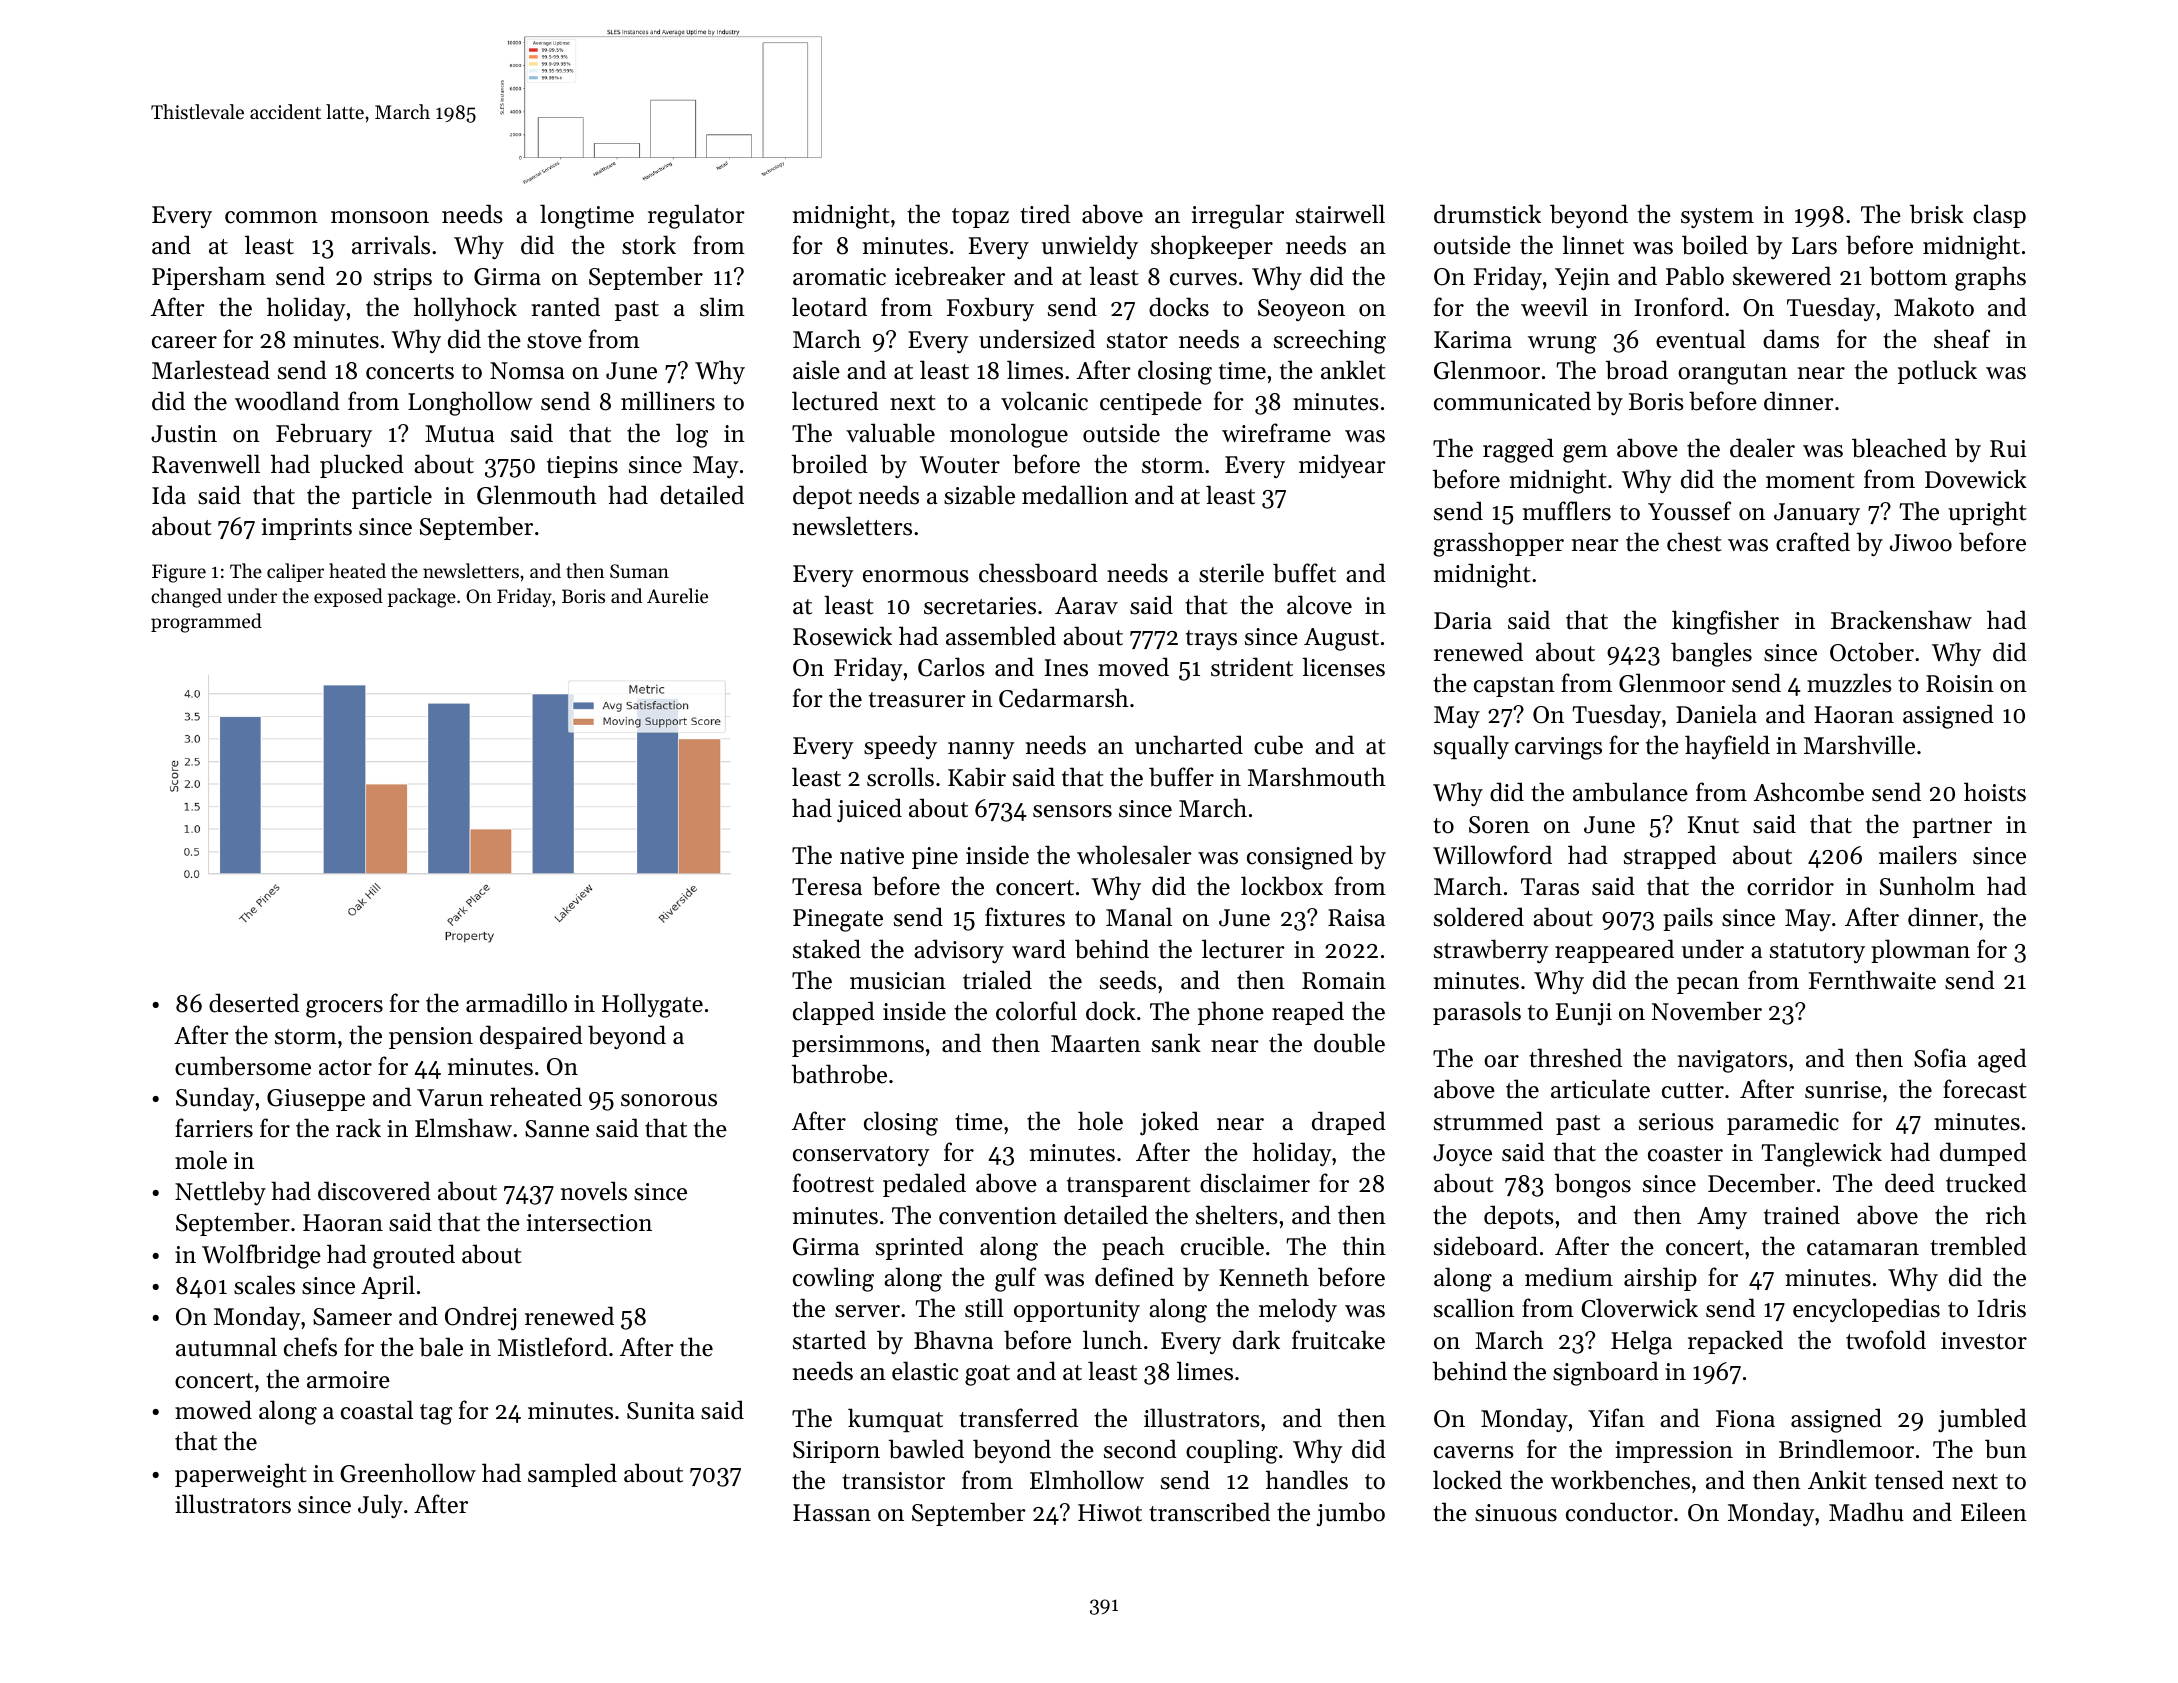 This screenshot has width=2178, height=1683. Describe the element at coordinates (344, 1009) in the screenshot. I see `grocers` at that location.
